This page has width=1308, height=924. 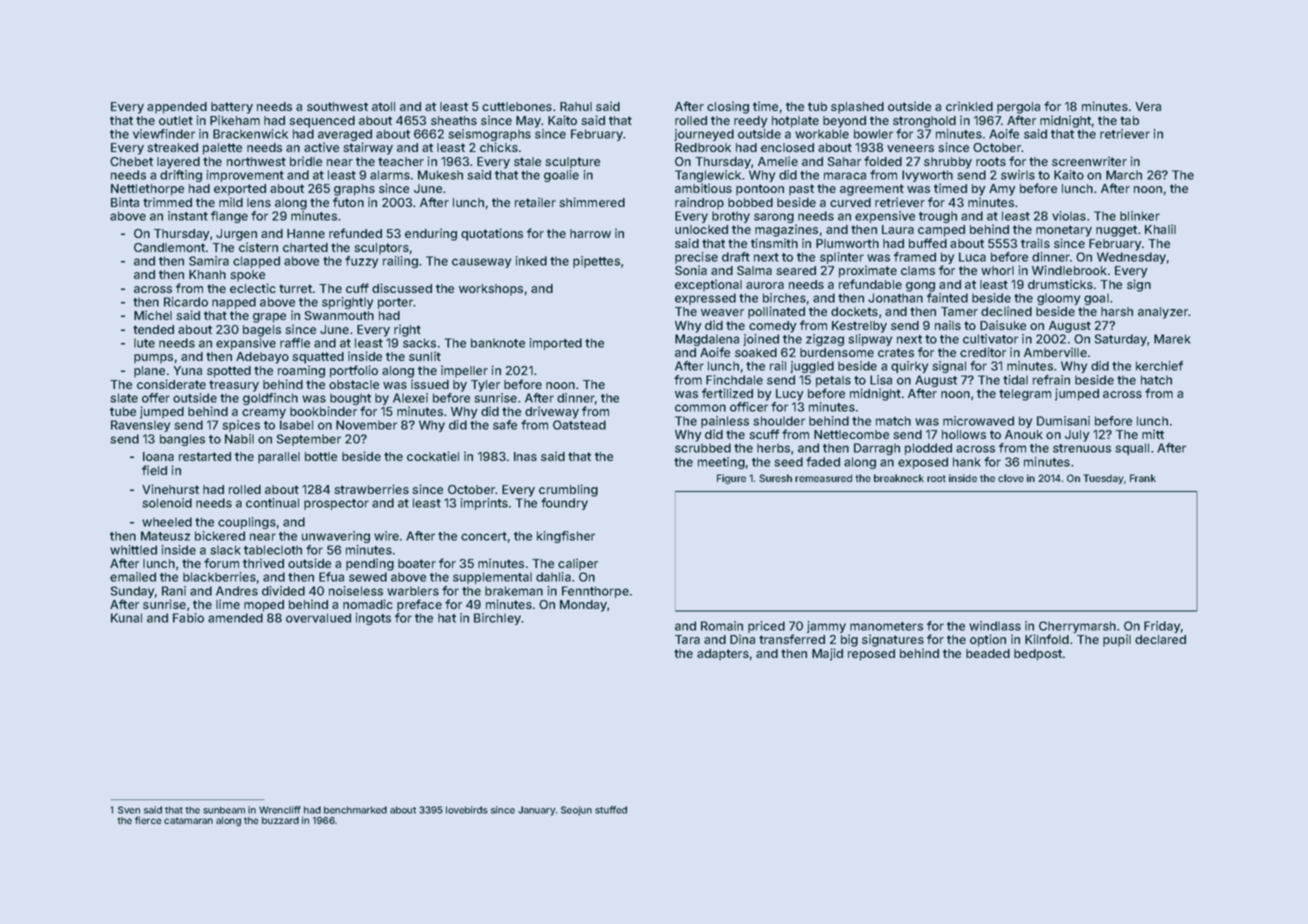 What do you see at coordinates (148, 820) in the page?
I see `fierce` at bounding box center [148, 820].
